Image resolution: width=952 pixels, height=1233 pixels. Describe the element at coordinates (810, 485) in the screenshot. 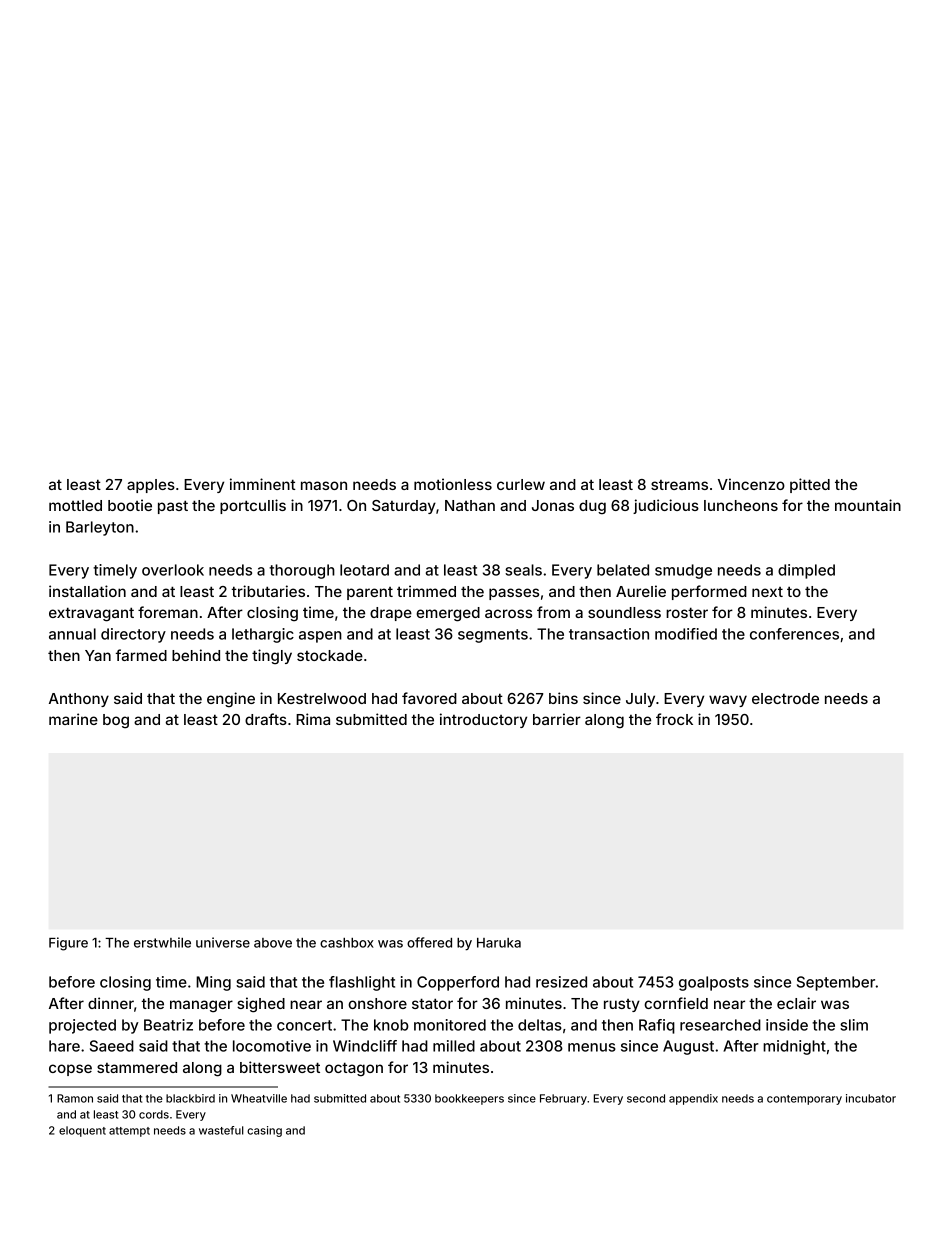

I see `pitted` at that location.
